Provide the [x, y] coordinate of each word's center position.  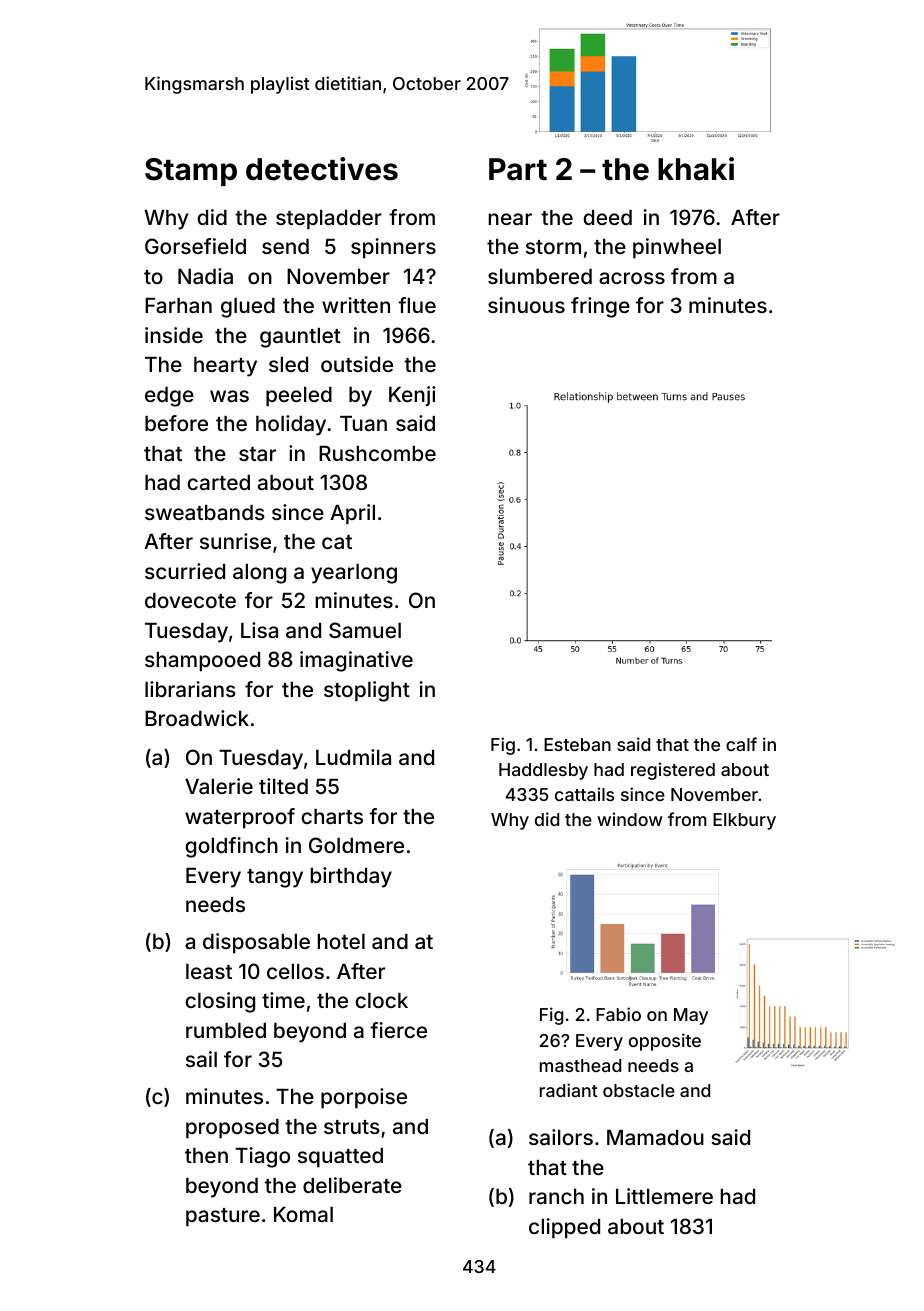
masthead [580, 1065]
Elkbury [744, 821]
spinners [393, 248]
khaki [696, 169]
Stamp [191, 172]
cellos [295, 971]
